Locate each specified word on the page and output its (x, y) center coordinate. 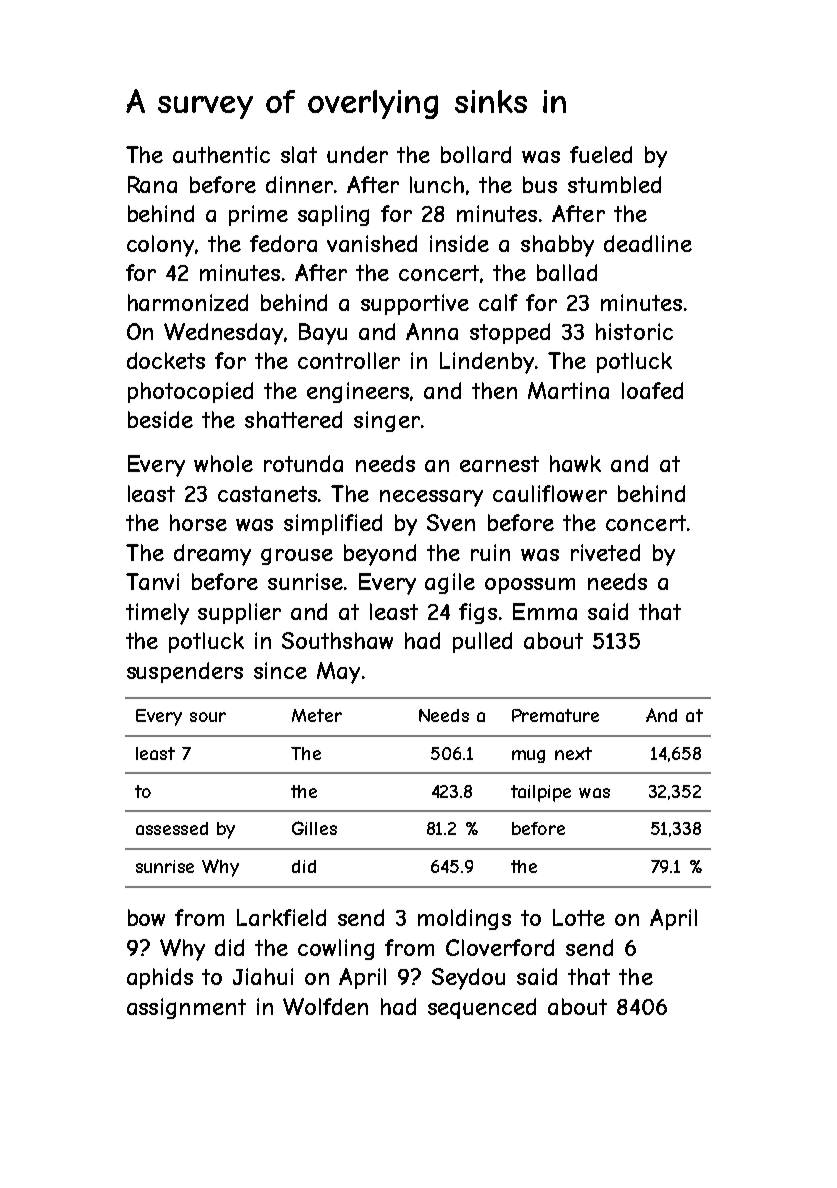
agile (450, 583)
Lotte (579, 917)
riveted (605, 552)
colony (160, 246)
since (280, 670)
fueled (601, 154)
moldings (464, 919)
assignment (186, 1008)
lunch (437, 184)
